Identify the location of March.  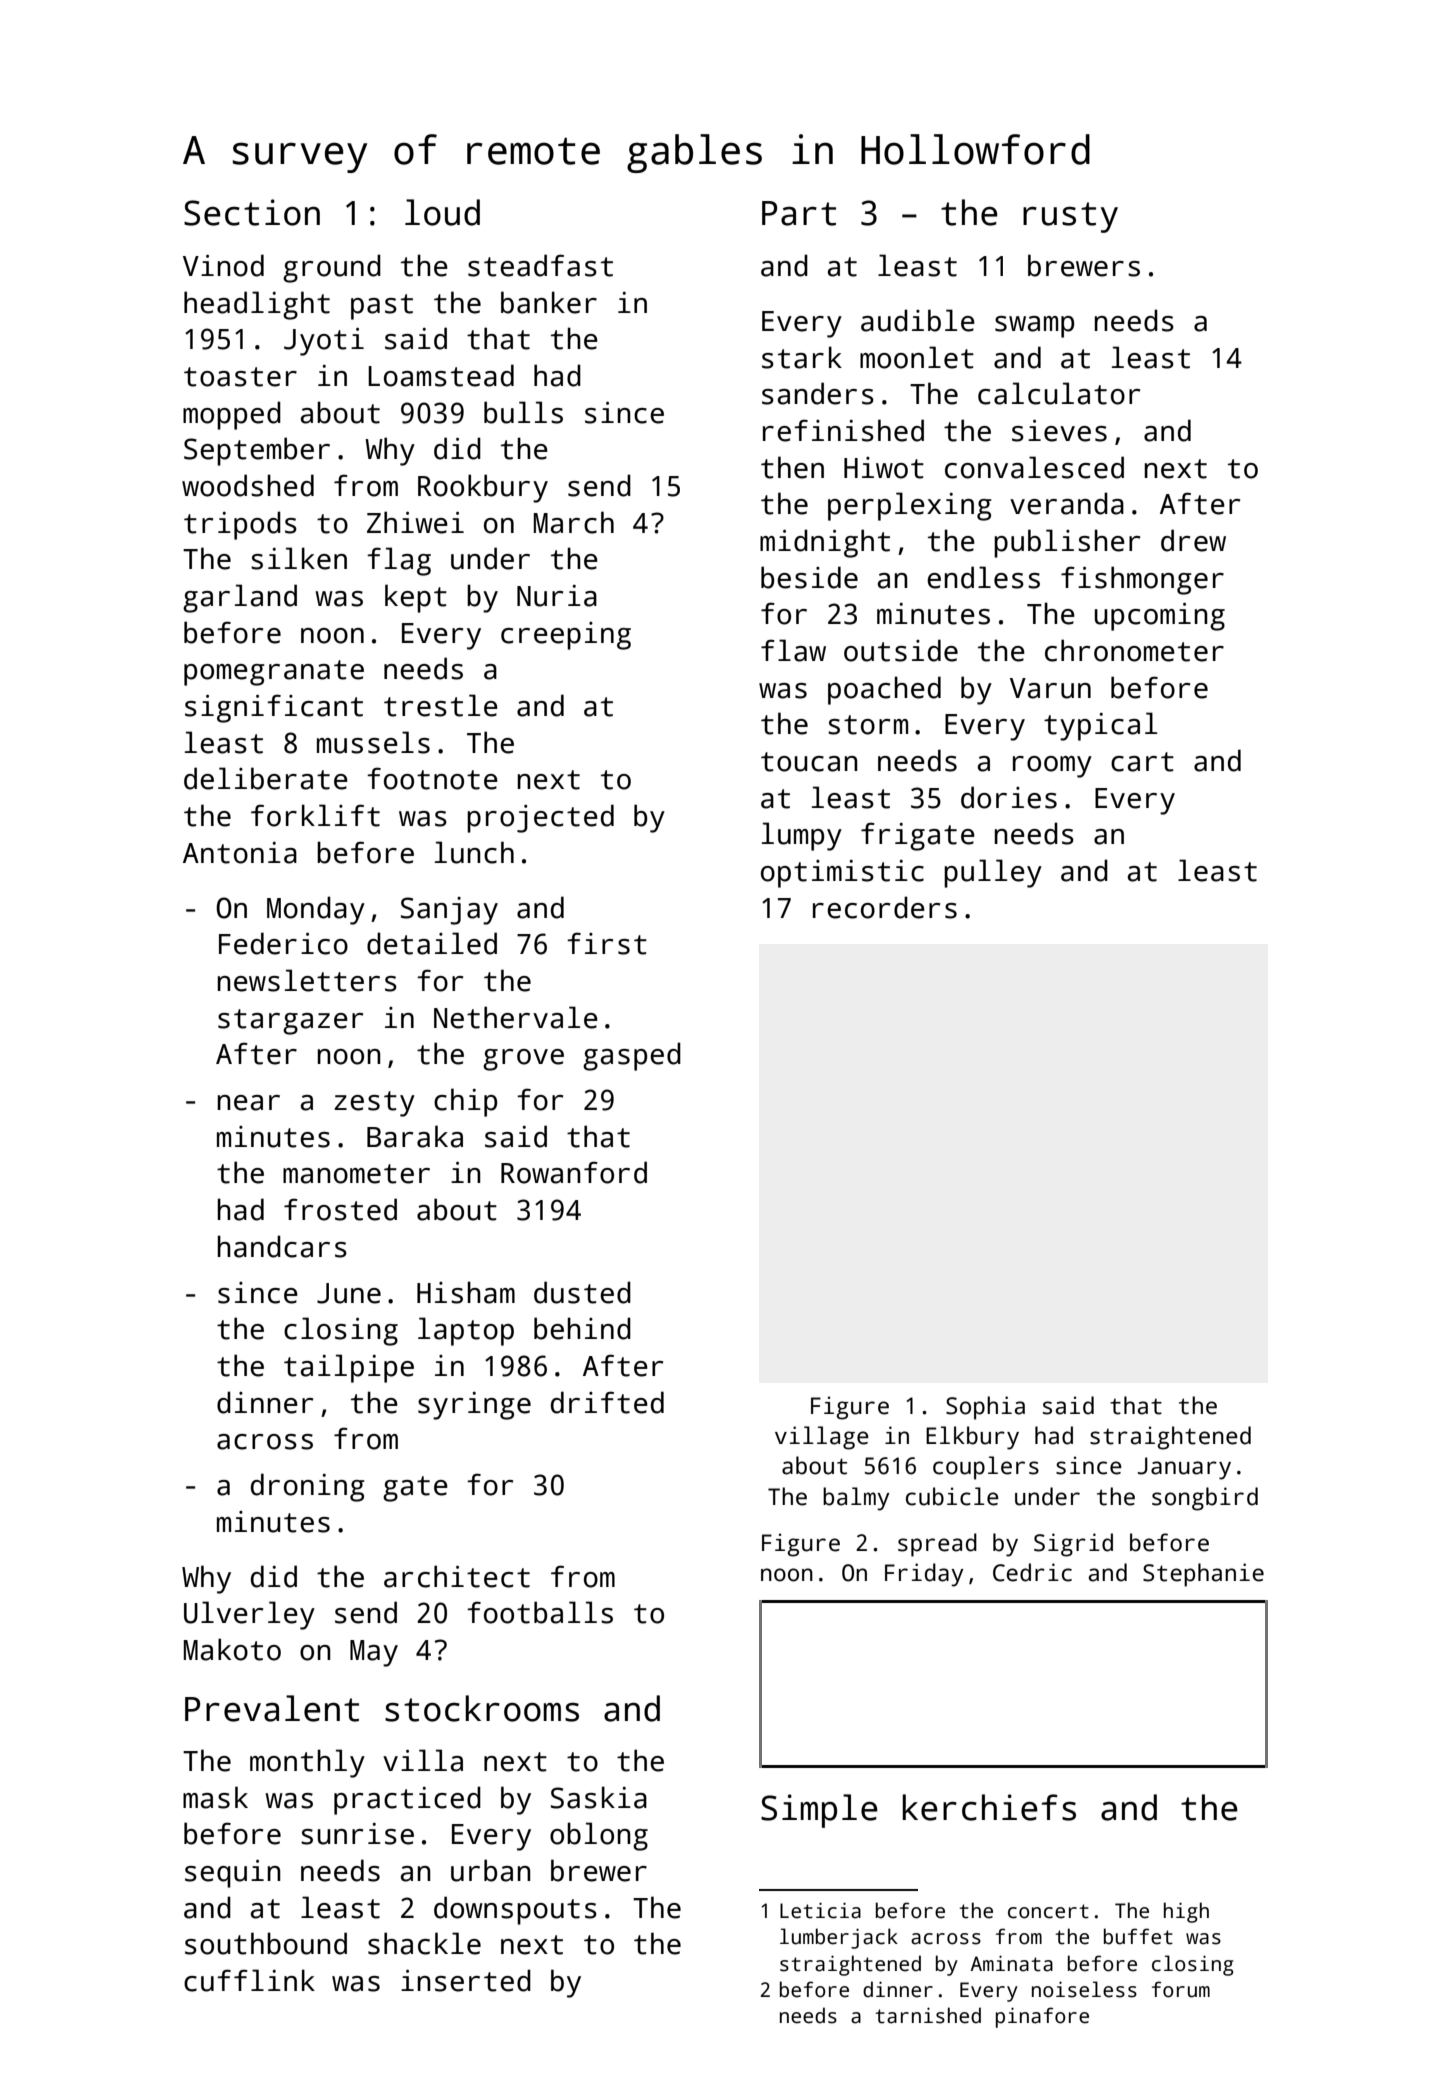
(574, 522).
